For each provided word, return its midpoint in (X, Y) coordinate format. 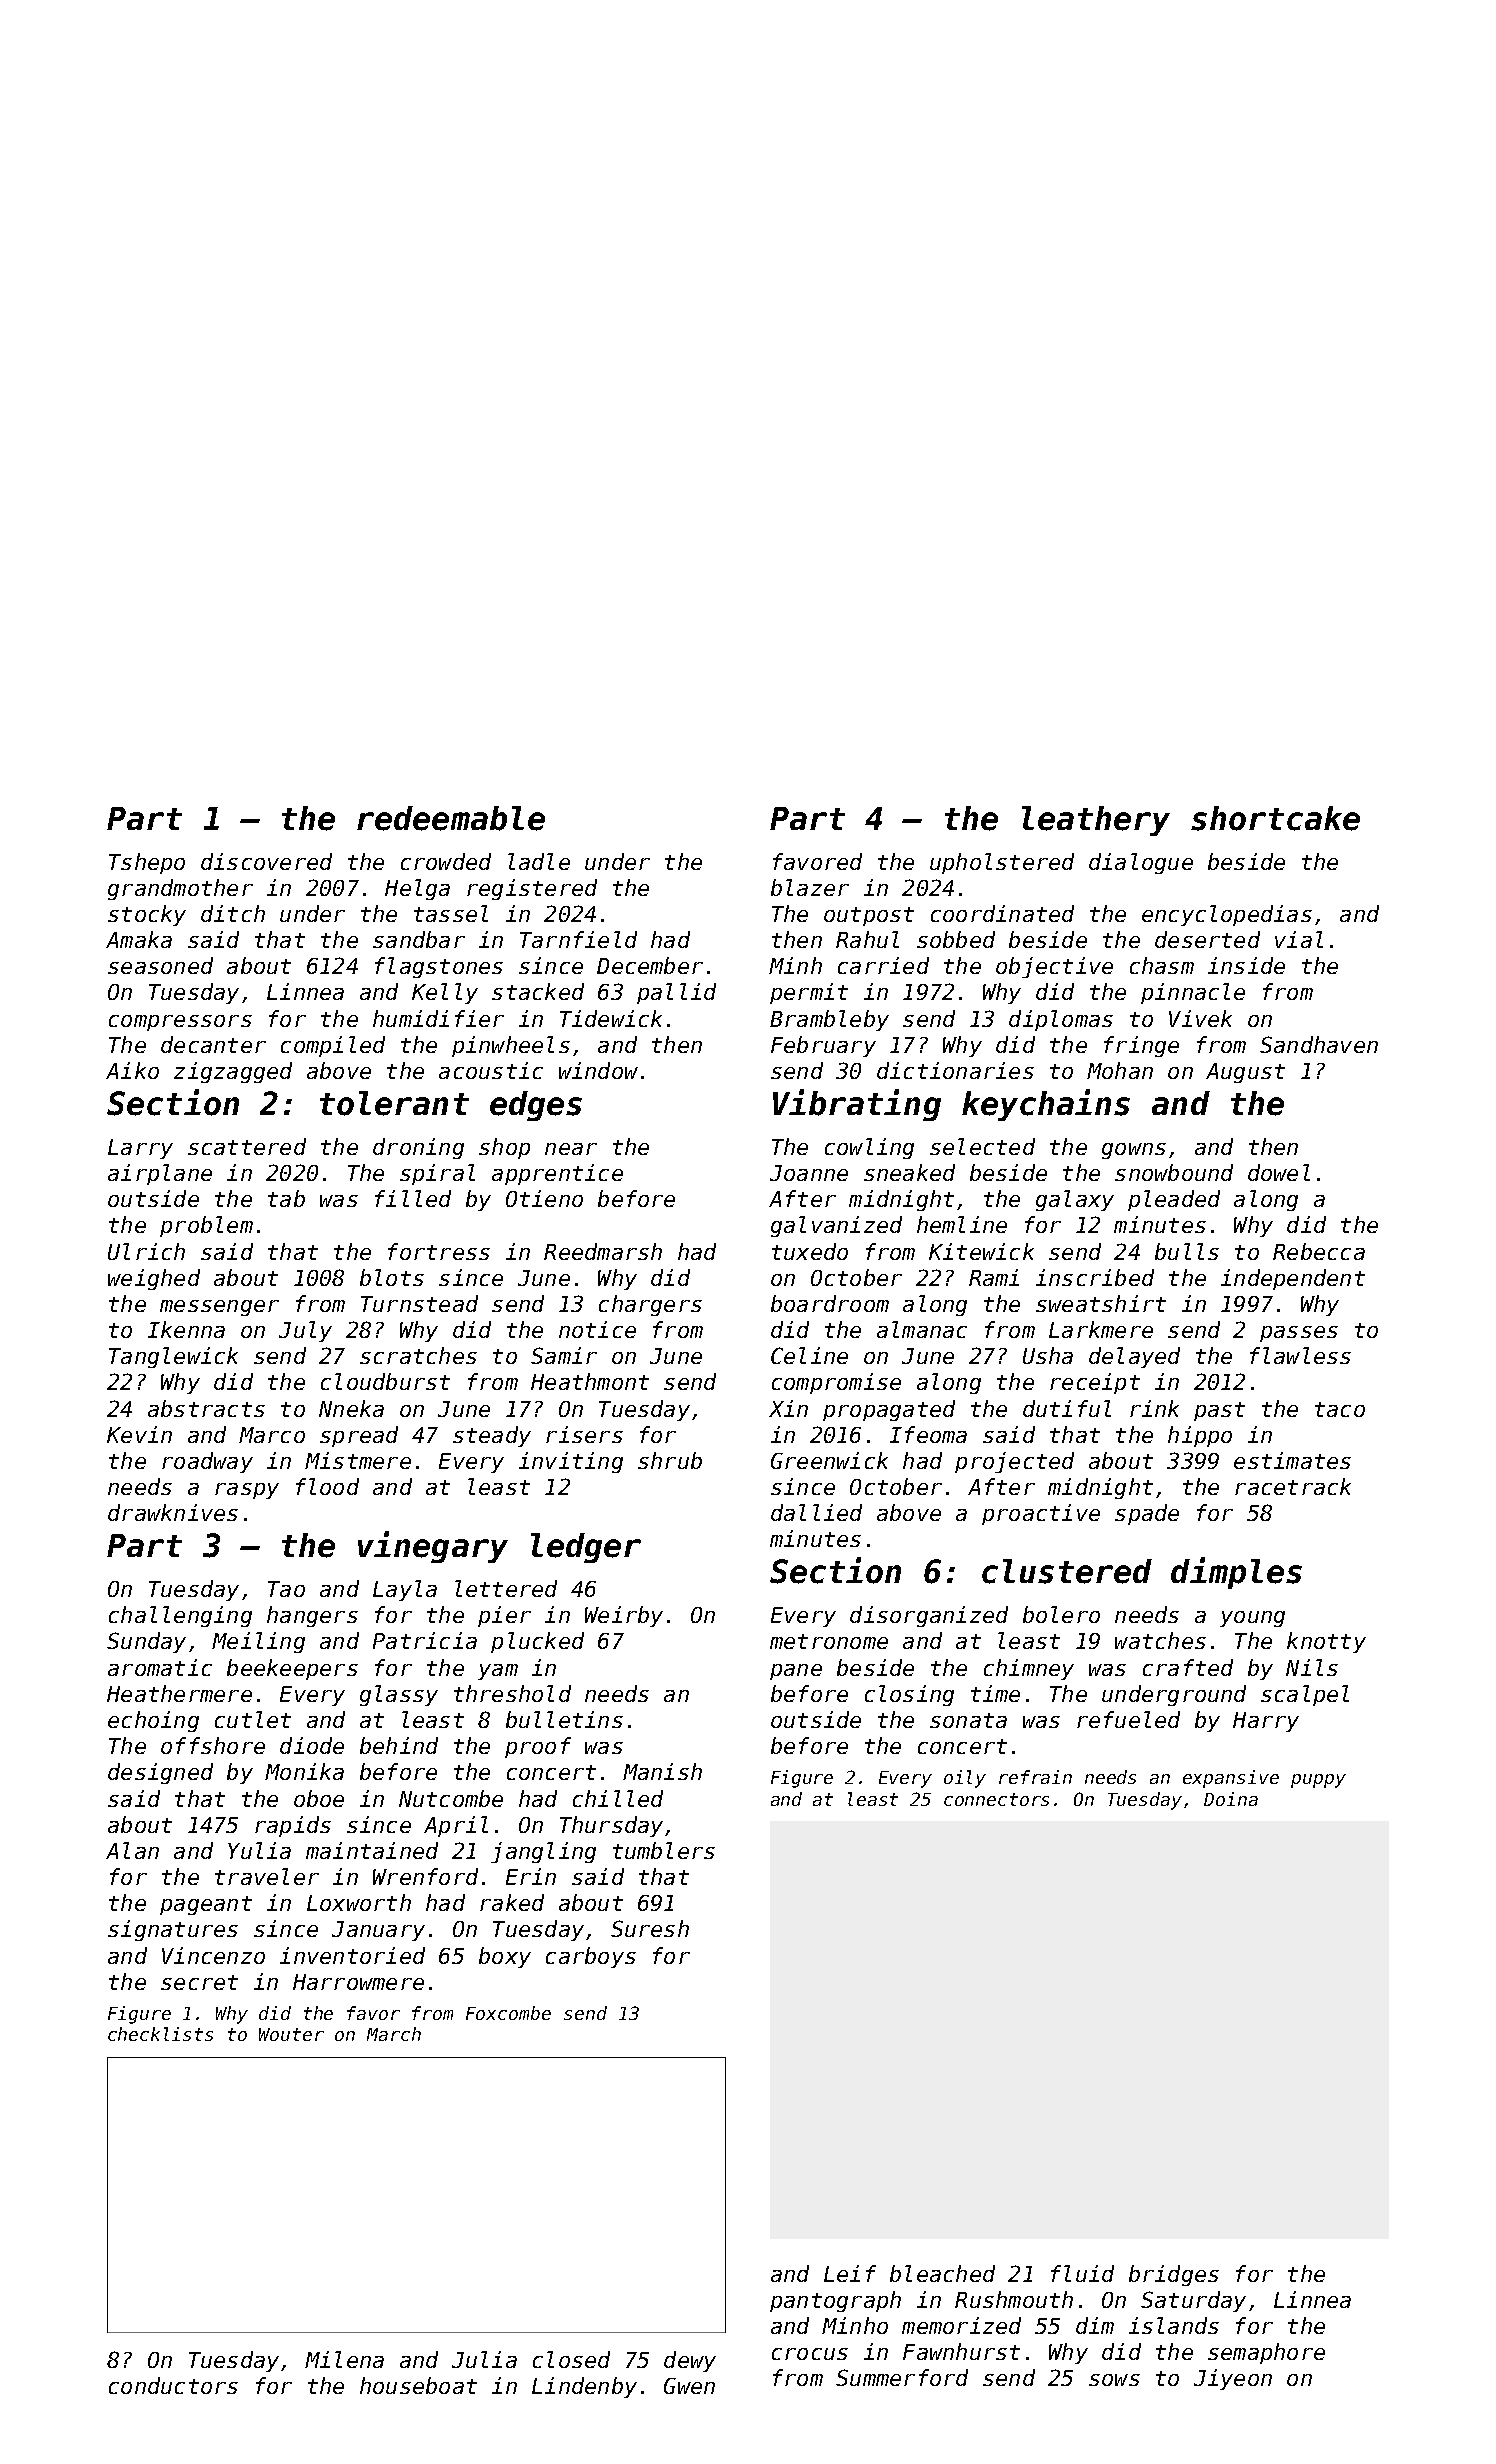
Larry (140, 1149)
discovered (266, 861)
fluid (1082, 2273)
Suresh (650, 1928)
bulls (1187, 1251)
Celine (809, 1355)
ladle (539, 861)
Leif (850, 2273)
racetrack (1293, 1486)
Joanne (809, 1173)
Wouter (291, 2034)
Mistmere (358, 1460)
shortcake (1275, 818)
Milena (344, 2359)
